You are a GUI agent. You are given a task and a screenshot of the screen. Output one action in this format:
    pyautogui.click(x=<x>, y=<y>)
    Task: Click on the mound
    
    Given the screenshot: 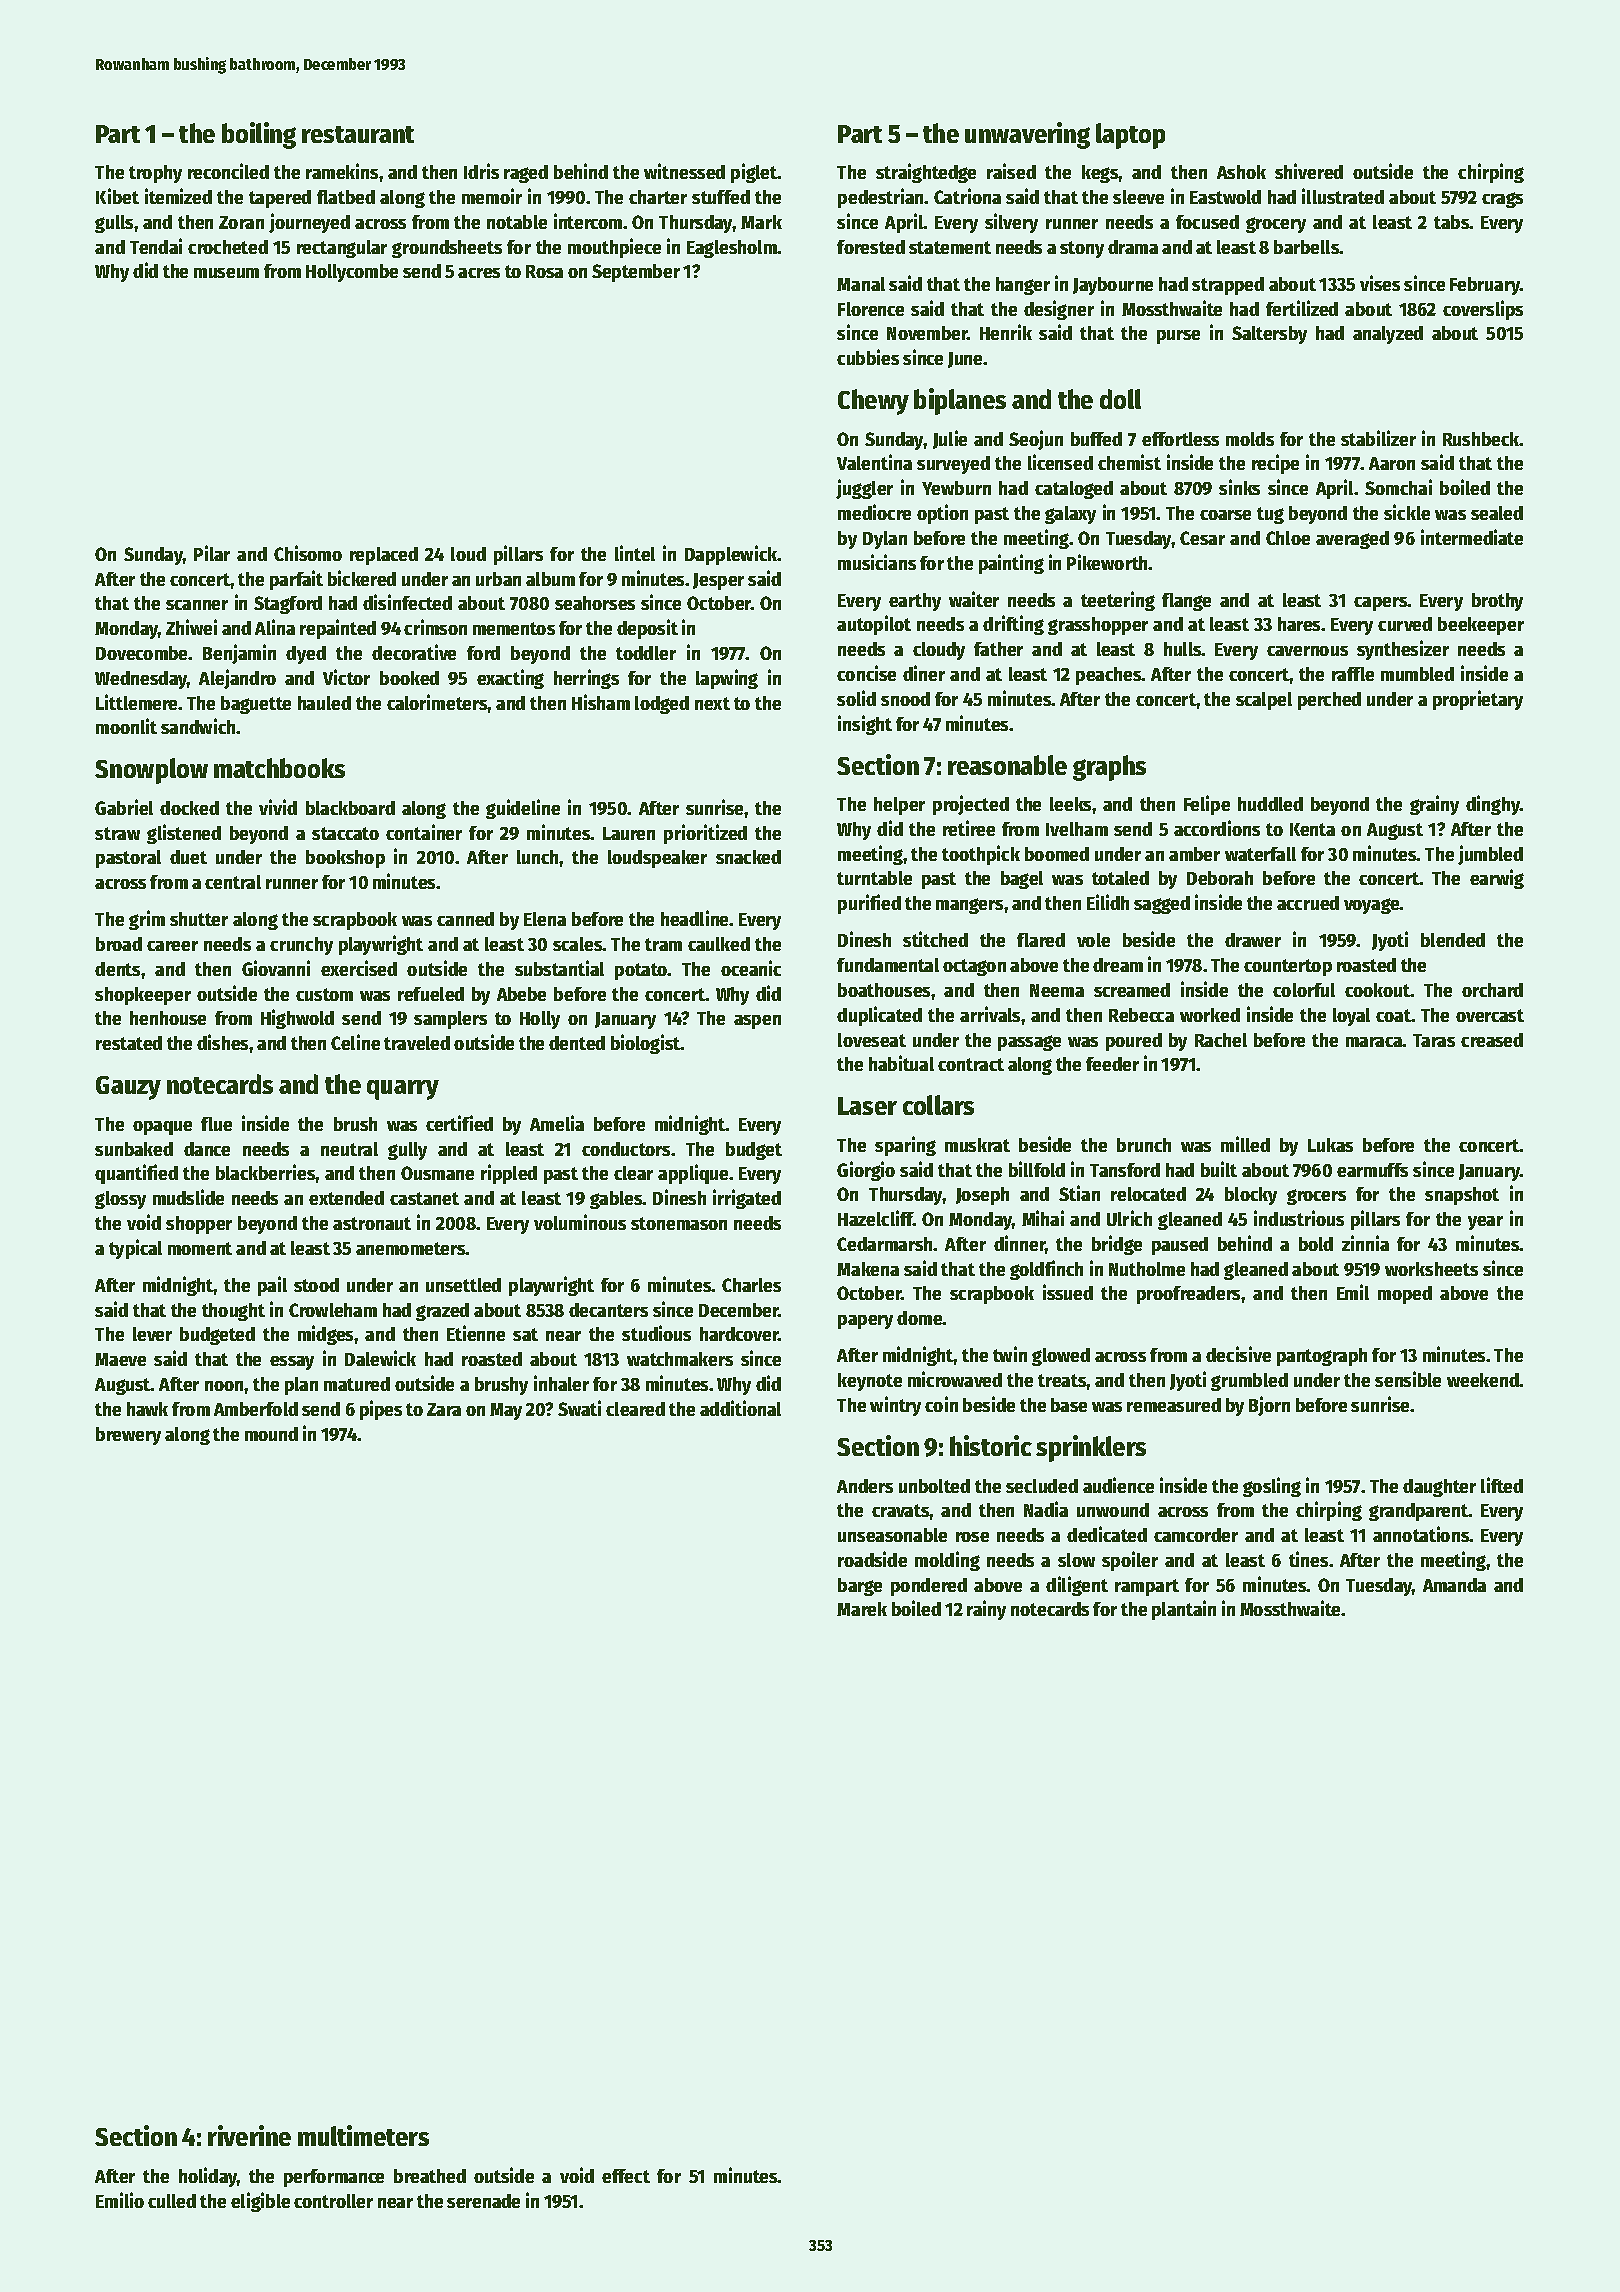 What is the action you would take?
    pyautogui.click(x=271, y=1434)
